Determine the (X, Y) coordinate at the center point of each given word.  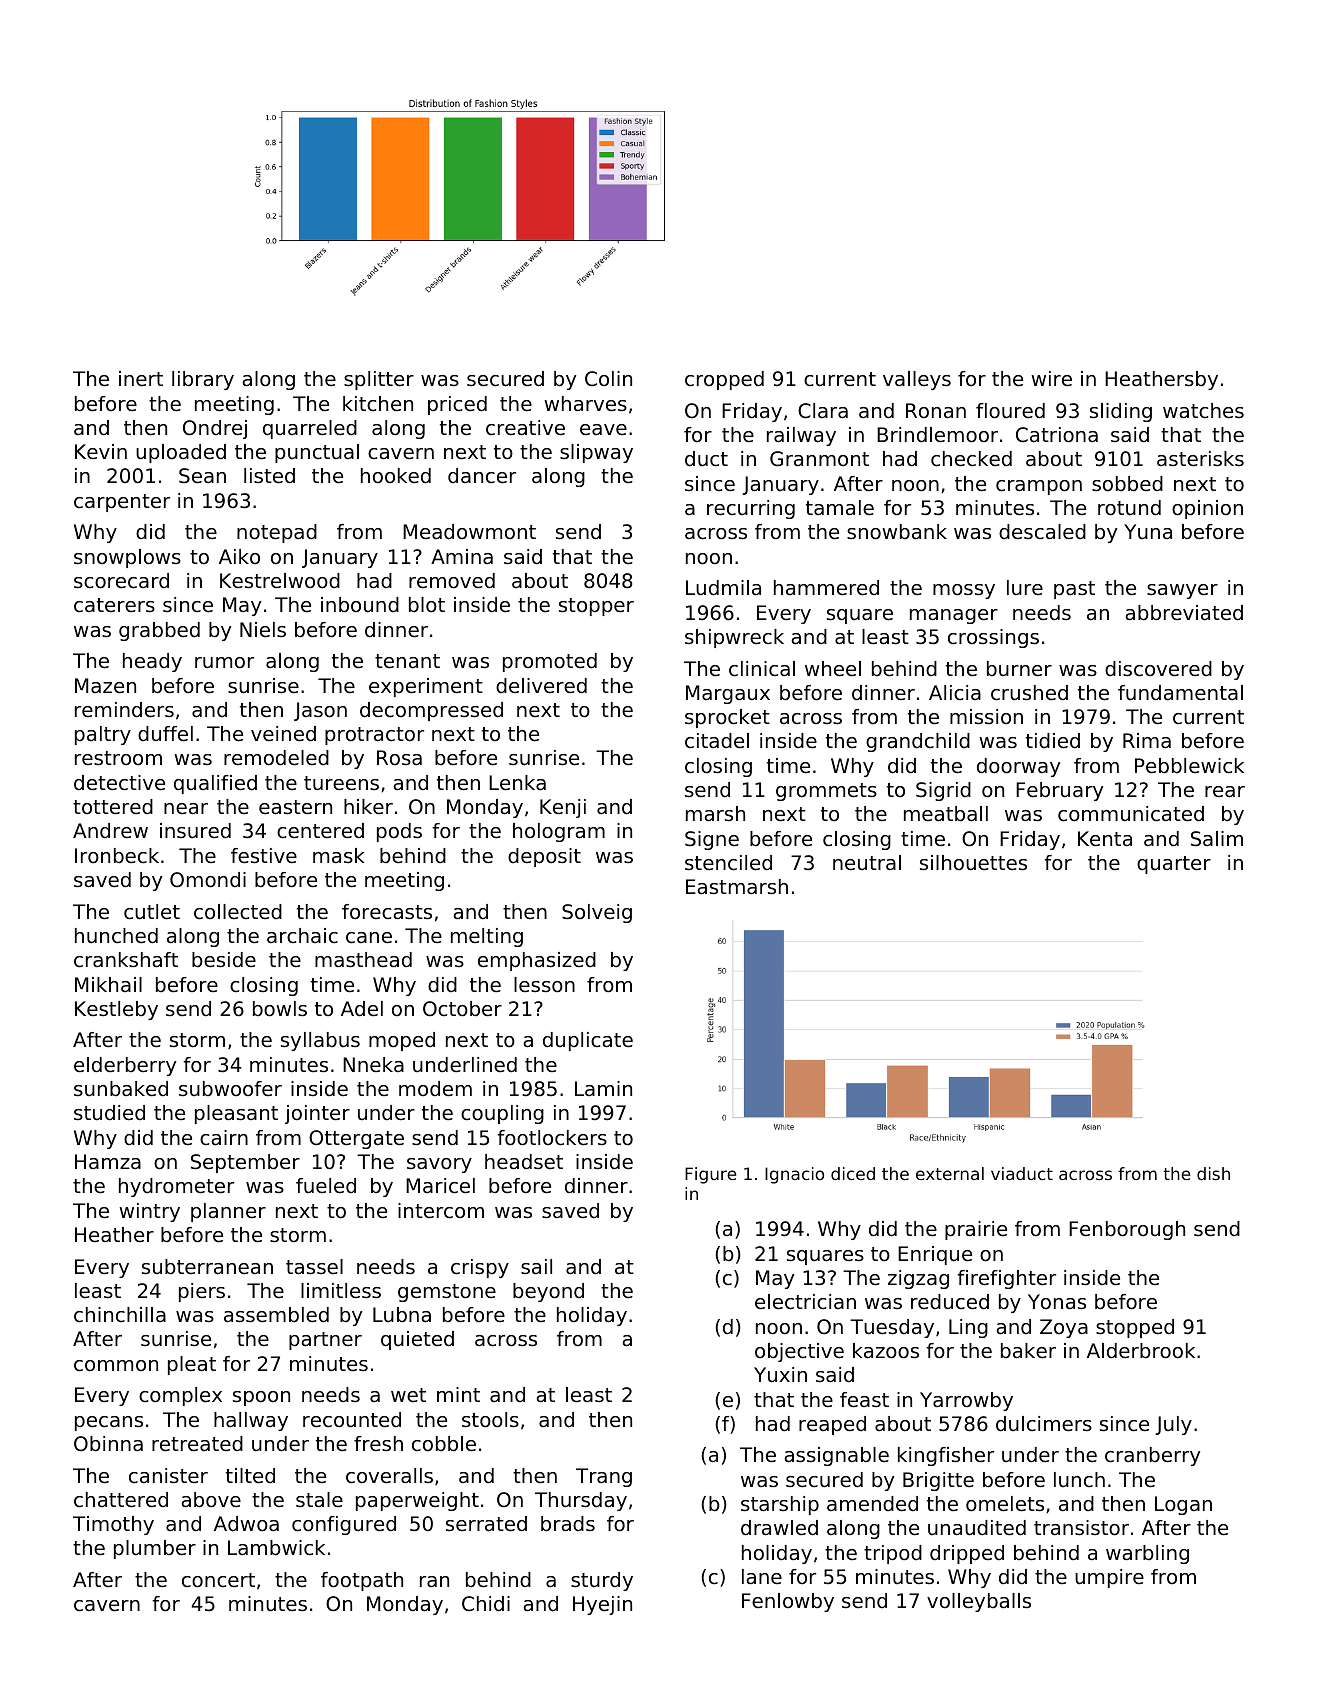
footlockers (552, 1138)
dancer (482, 476)
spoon (261, 1398)
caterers (114, 605)
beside (224, 960)
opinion (1207, 509)
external (950, 1173)
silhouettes (973, 863)
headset (524, 1162)
